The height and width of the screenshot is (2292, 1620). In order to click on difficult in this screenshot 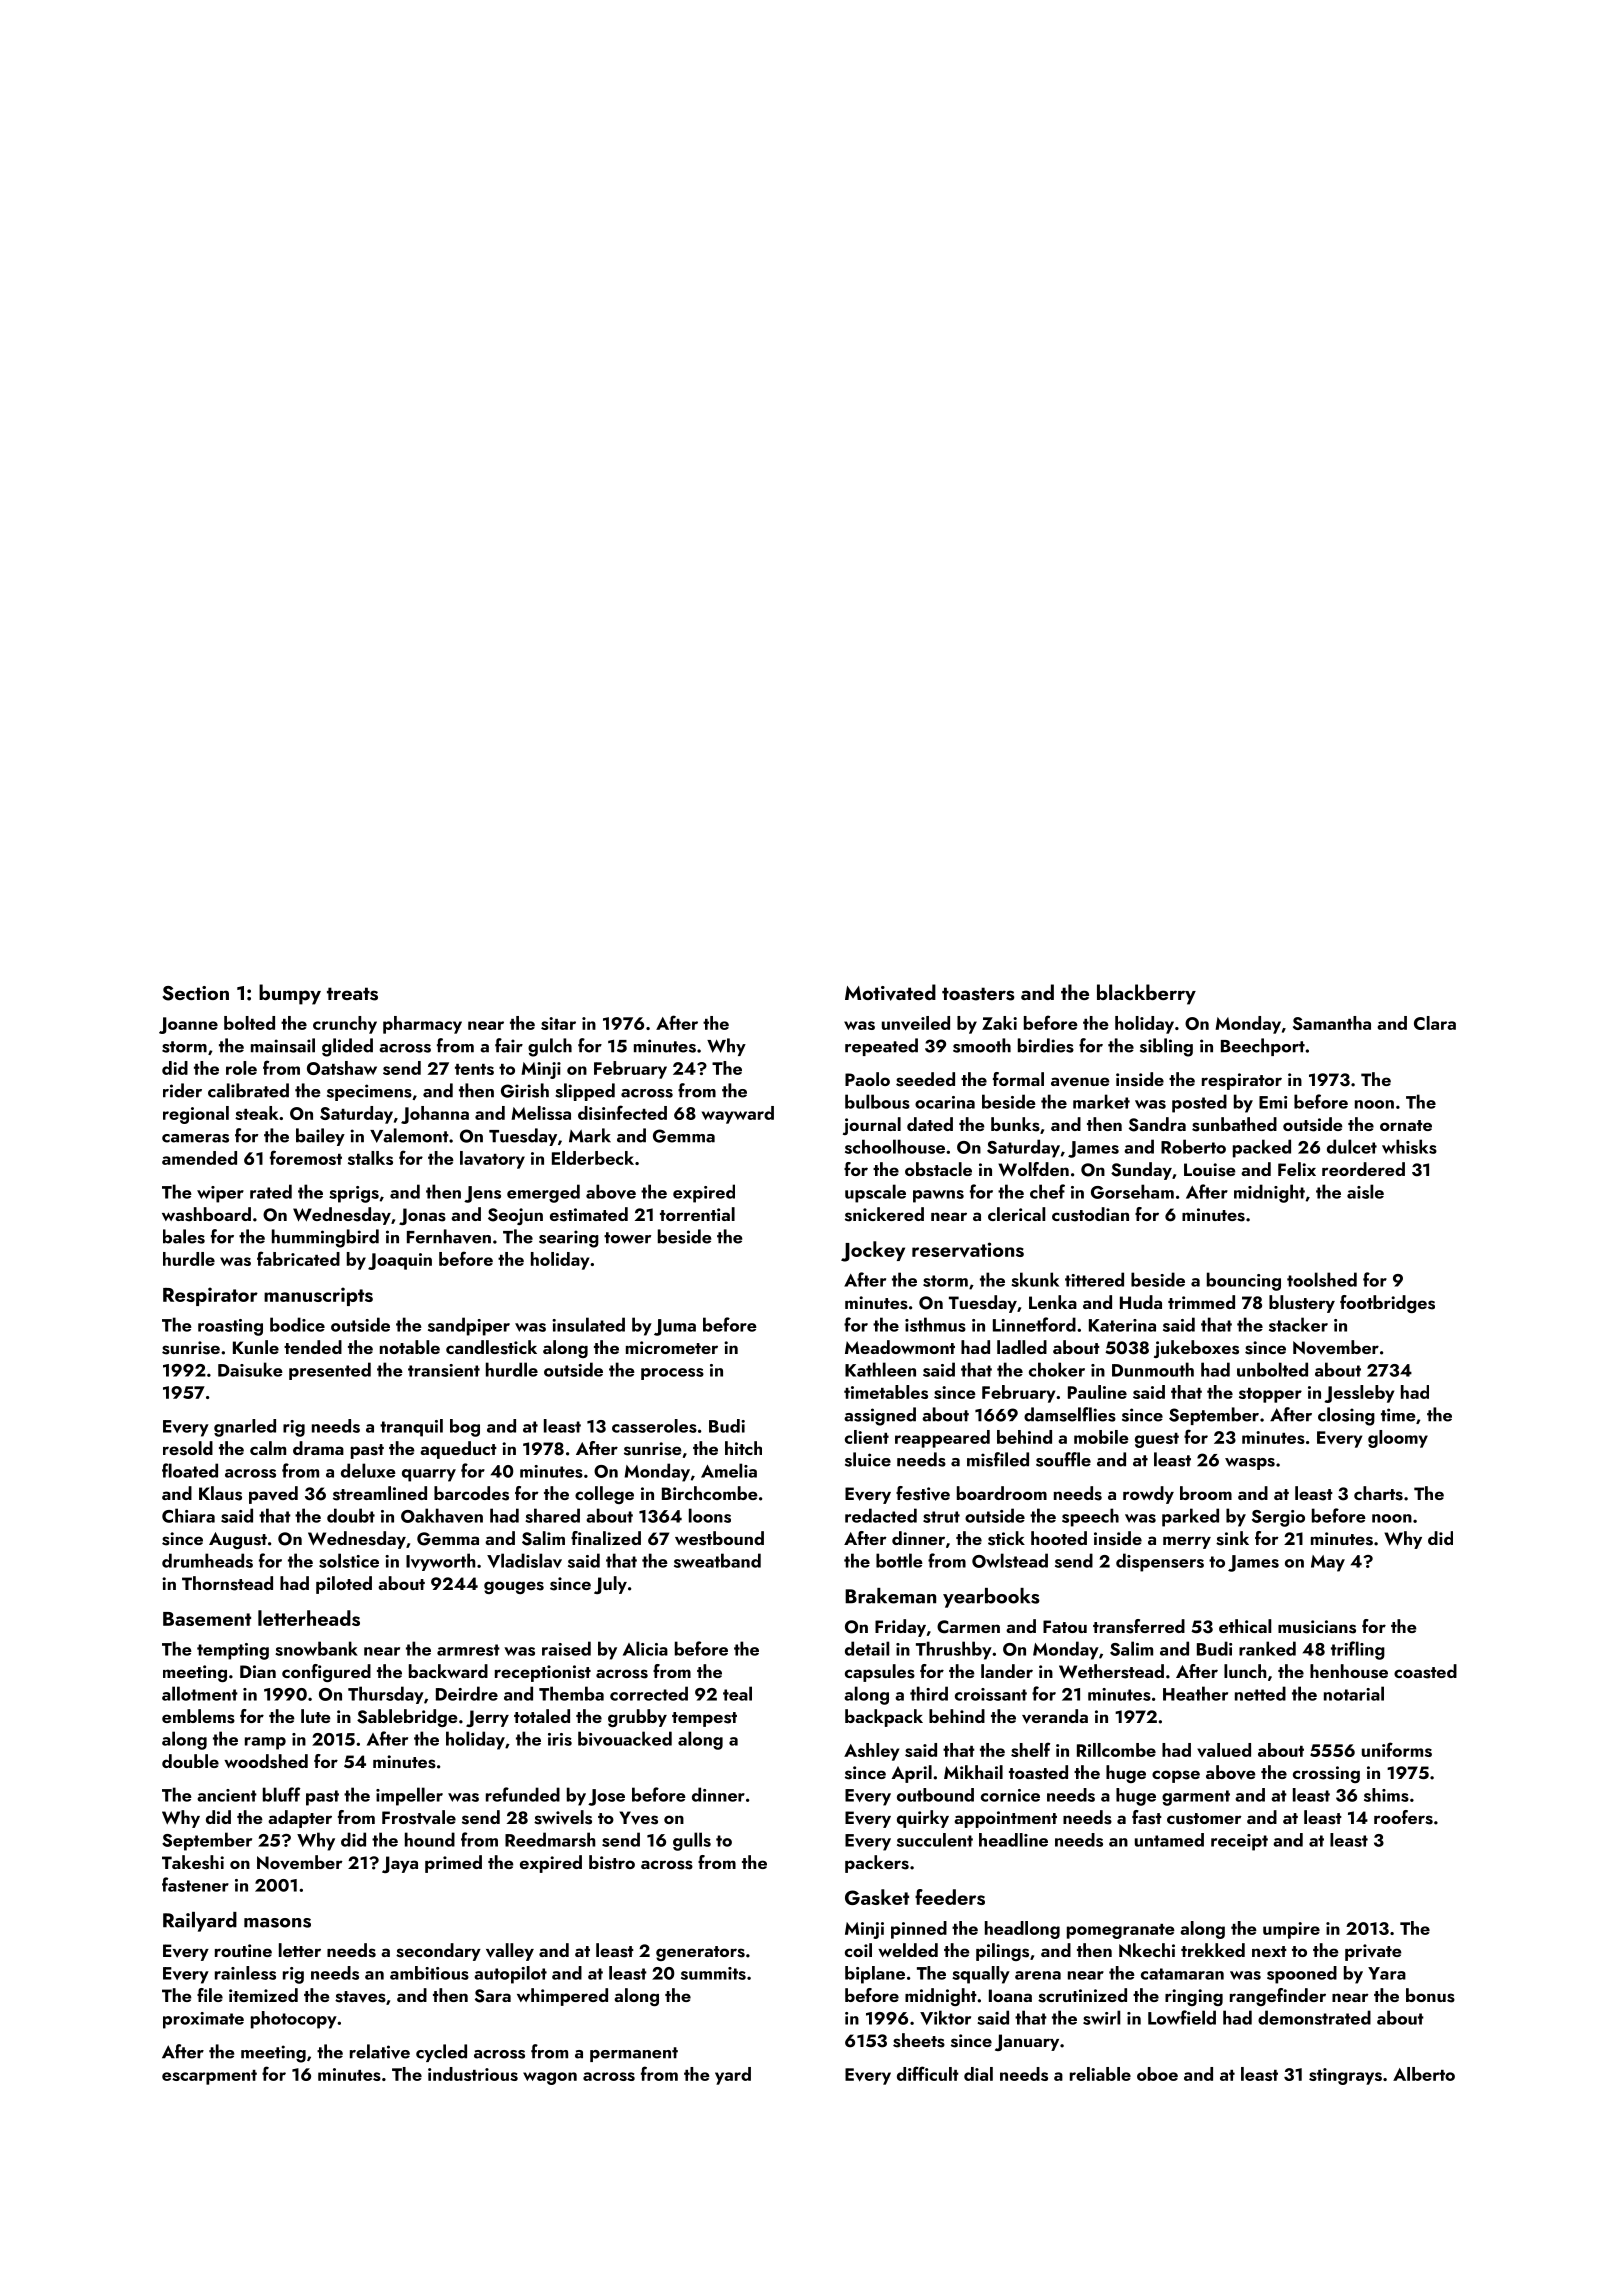, I will do `click(928, 2073)`.
